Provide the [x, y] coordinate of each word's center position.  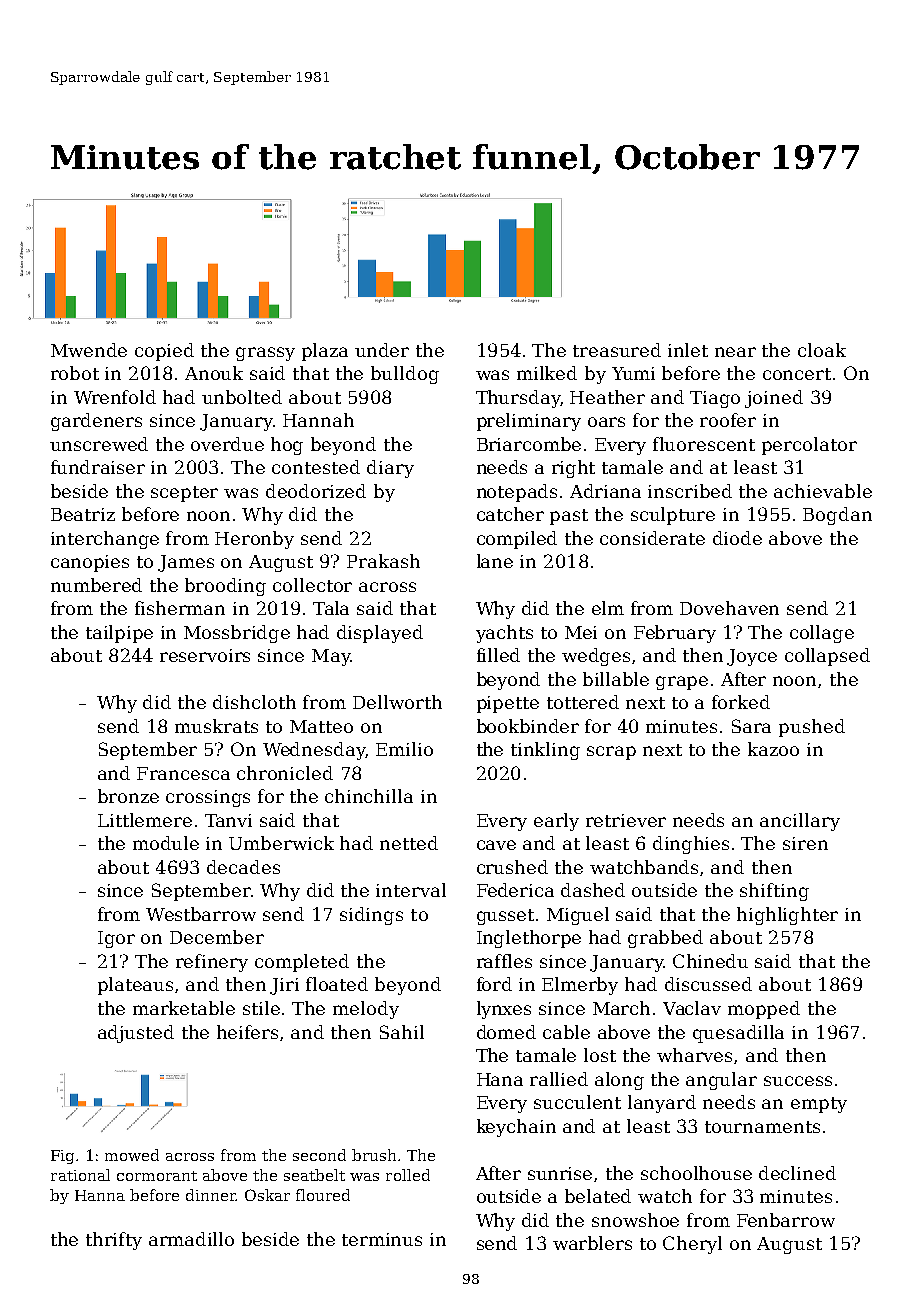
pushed [812, 728]
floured [323, 1195]
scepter [184, 494]
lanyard [662, 1104]
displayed [380, 634]
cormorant [157, 1176]
